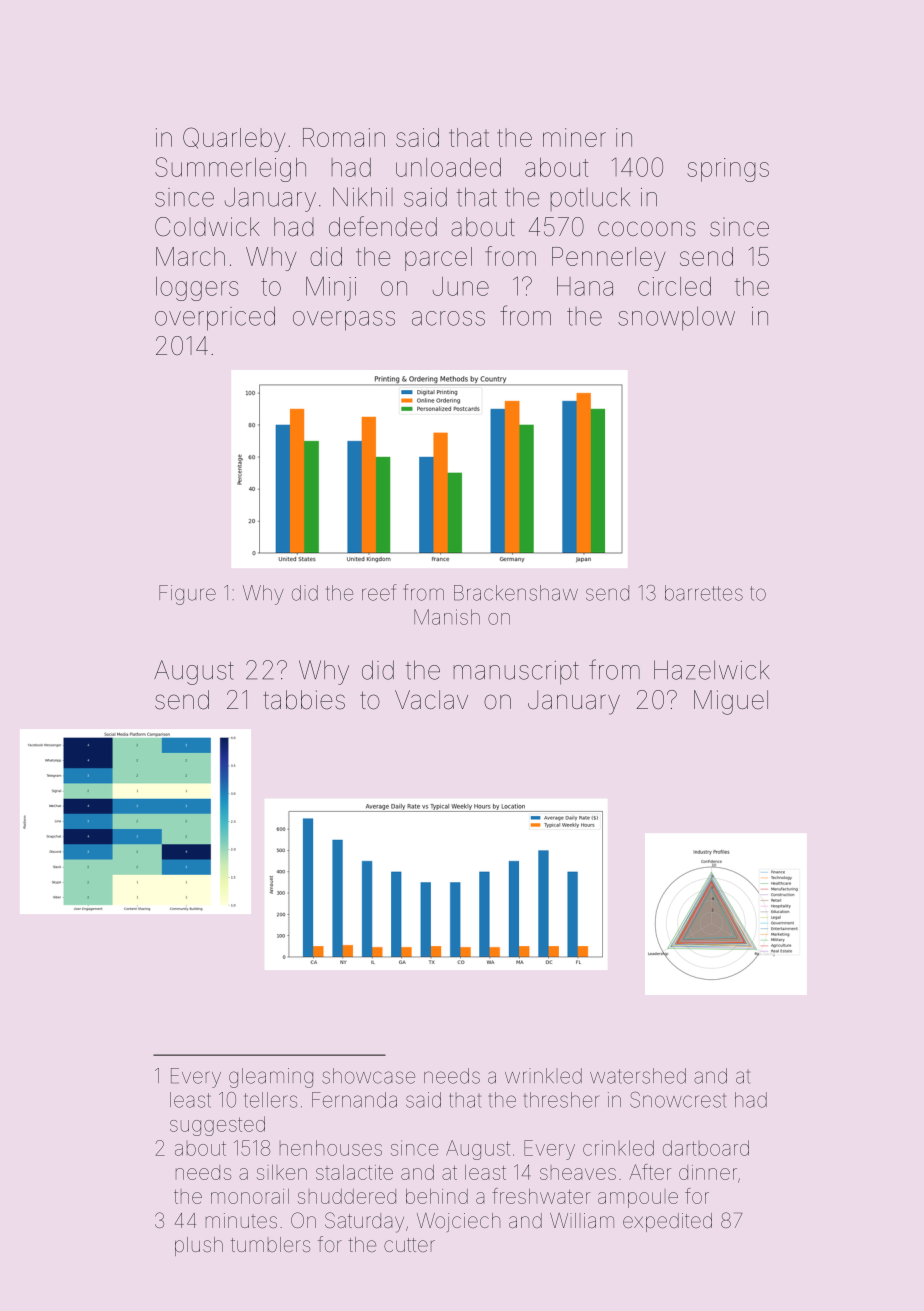 The height and width of the document is (1311, 924). What do you see at coordinates (271, 1078) in the document?
I see `gleaming` at bounding box center [271, 1078].
